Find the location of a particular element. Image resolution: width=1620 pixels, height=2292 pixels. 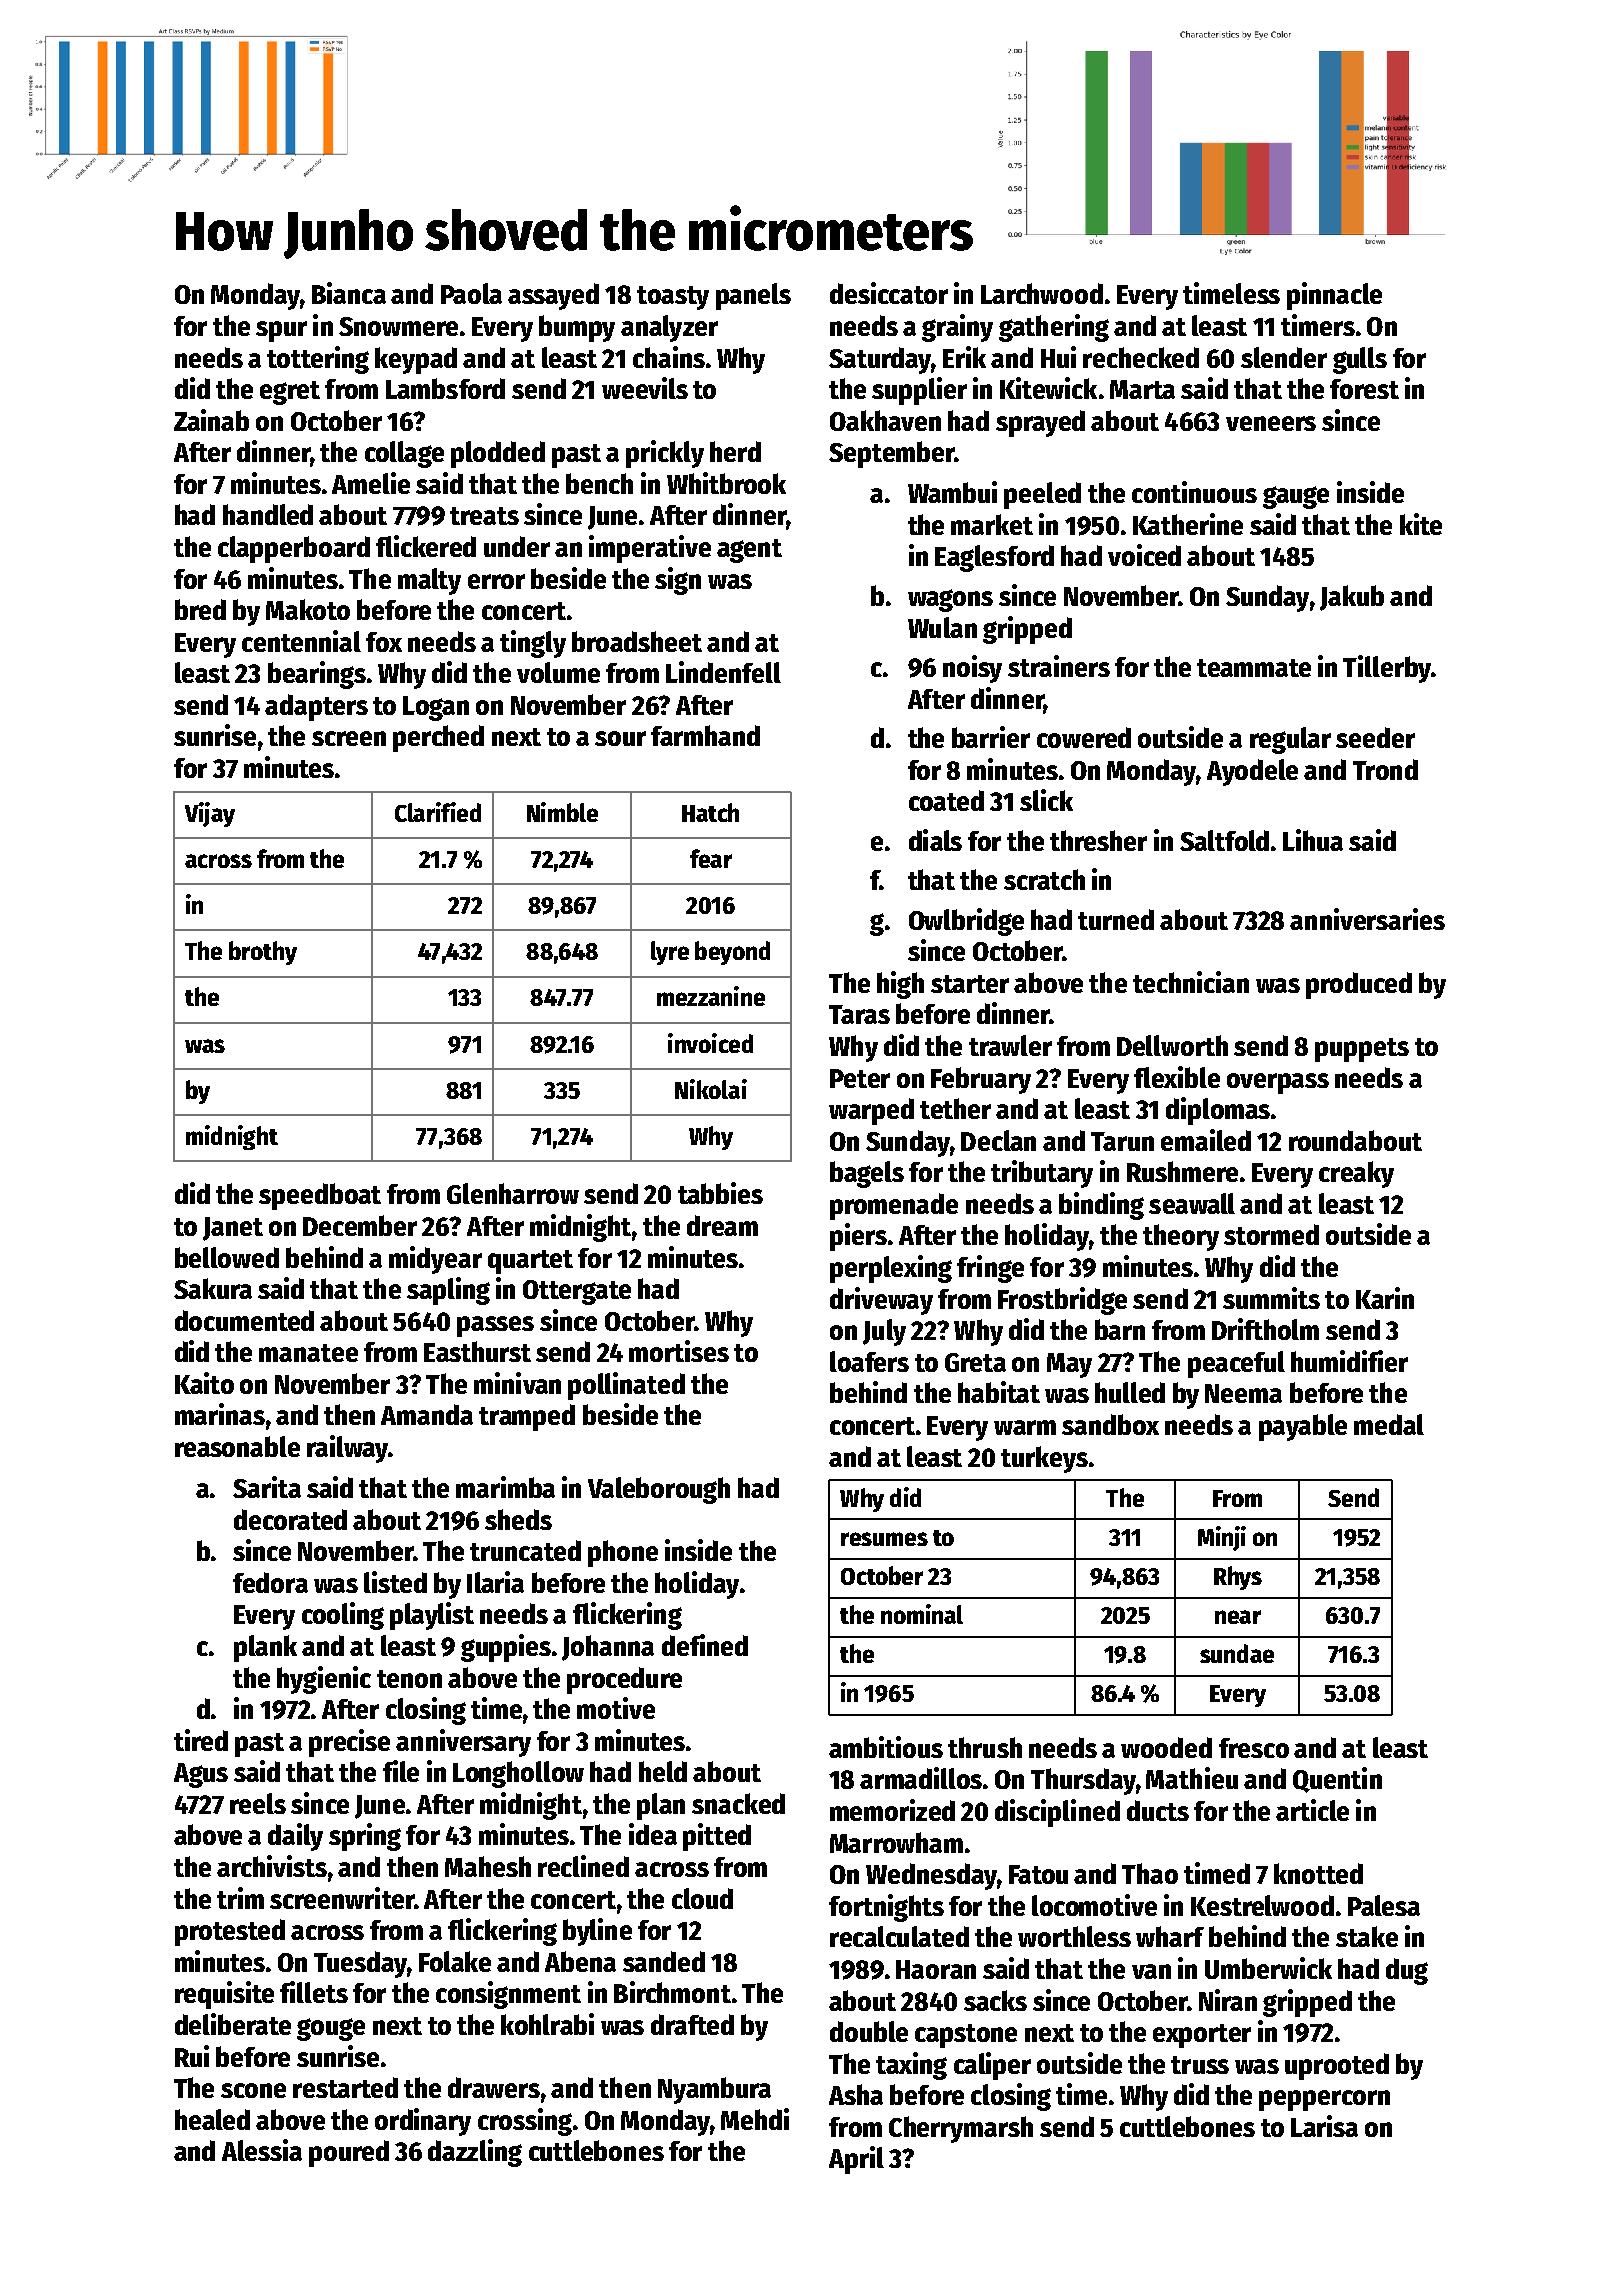

Thao is located at coordinates (1150, 1873).
